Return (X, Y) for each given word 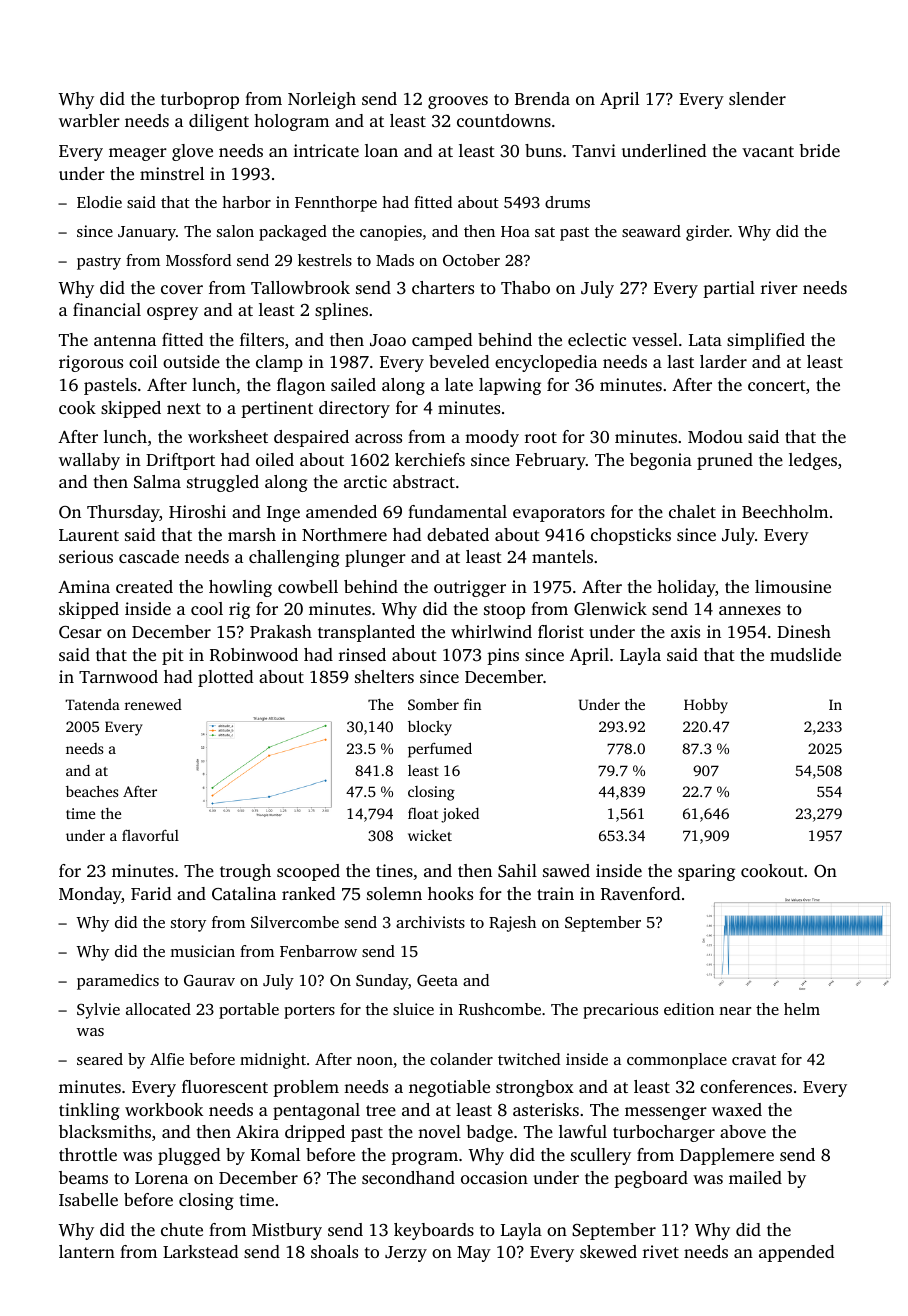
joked (460, 815)
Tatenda (92, 704)
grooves (458, 102)
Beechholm (785, 511)
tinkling (89, 1111)
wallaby (89, 461)
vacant (768, 151)
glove (192, 152)
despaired (311, 438)
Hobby (706, 706)
